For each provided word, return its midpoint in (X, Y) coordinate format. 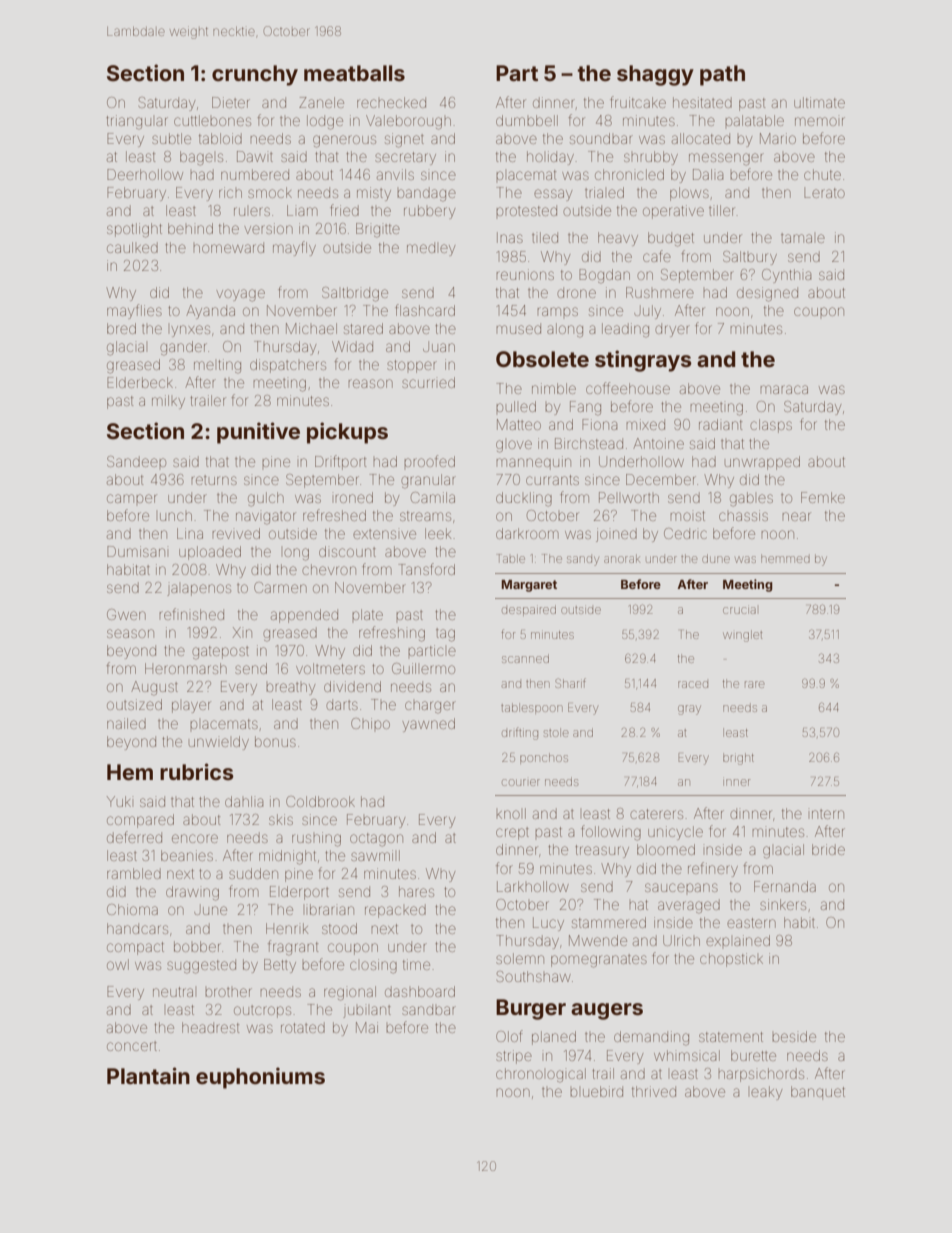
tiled (545, 237)
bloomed (666, 849)
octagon (376, 840)
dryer (672, 330)
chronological (541, 1075)
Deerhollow (145, 174)
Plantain (148, 1075)
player (191, 707)
